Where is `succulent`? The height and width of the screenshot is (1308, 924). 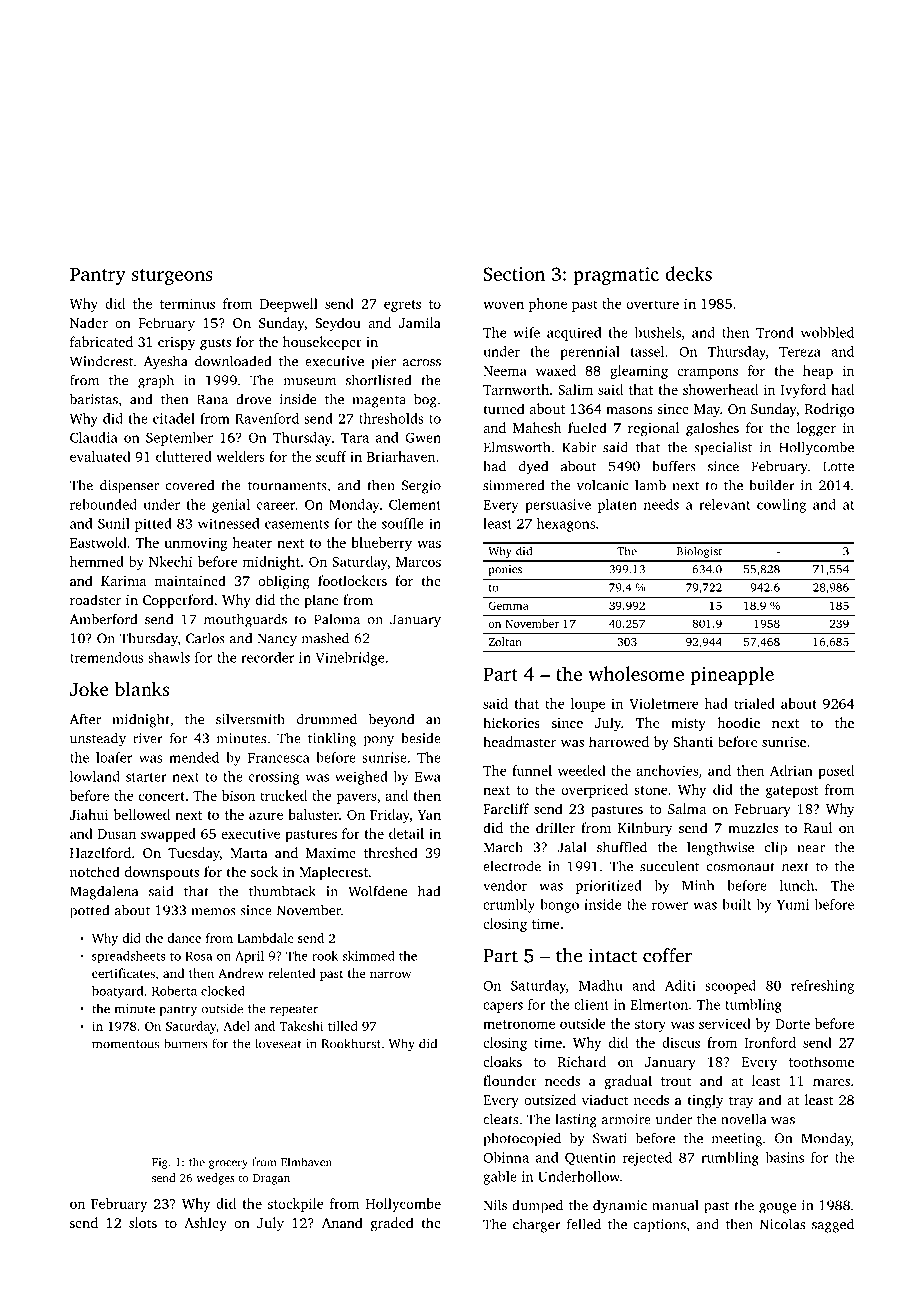
succulent is located at coordinates (670, 866).
